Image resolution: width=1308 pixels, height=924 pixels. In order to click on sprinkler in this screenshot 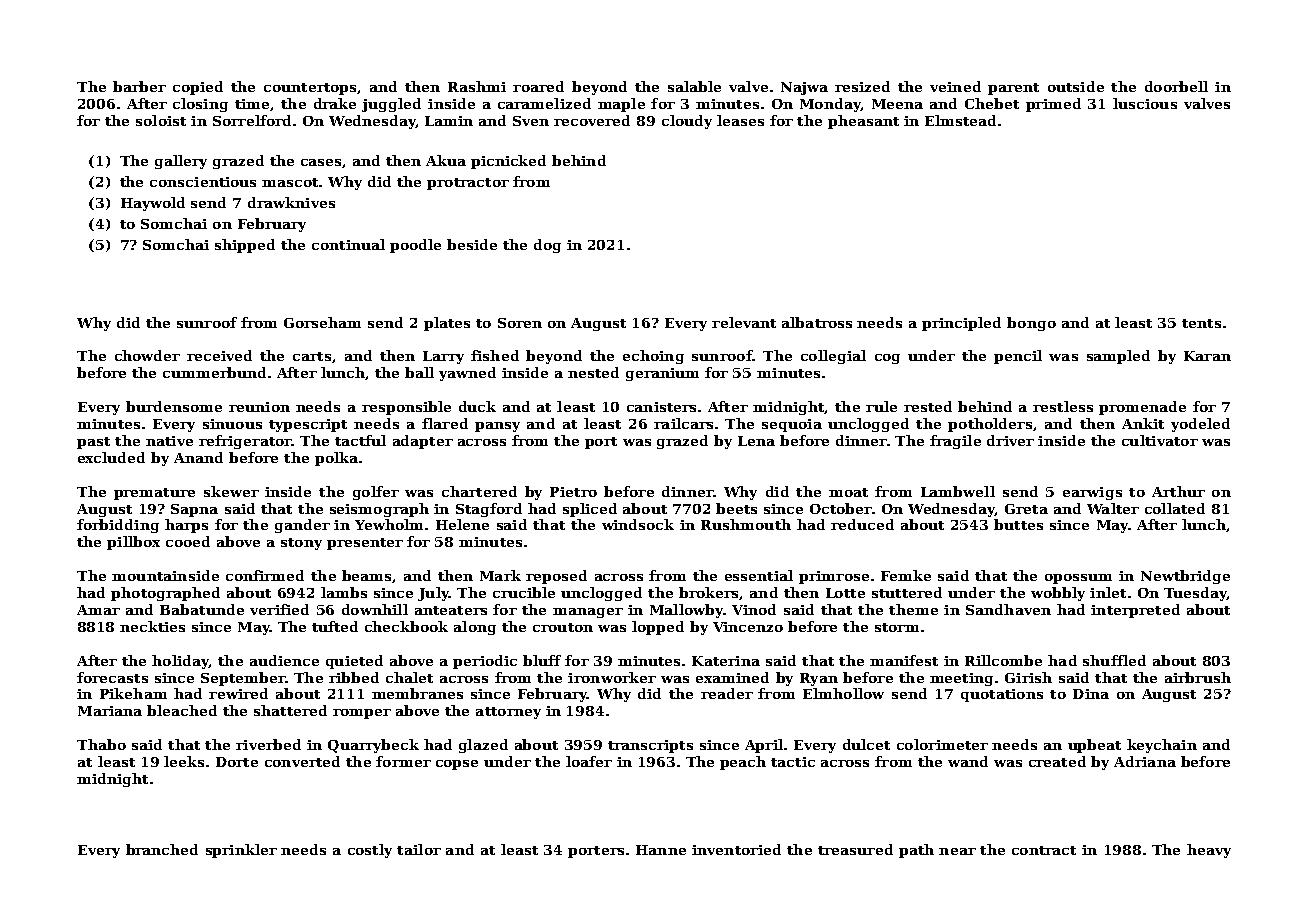, I will do `click(241, 851)`.
